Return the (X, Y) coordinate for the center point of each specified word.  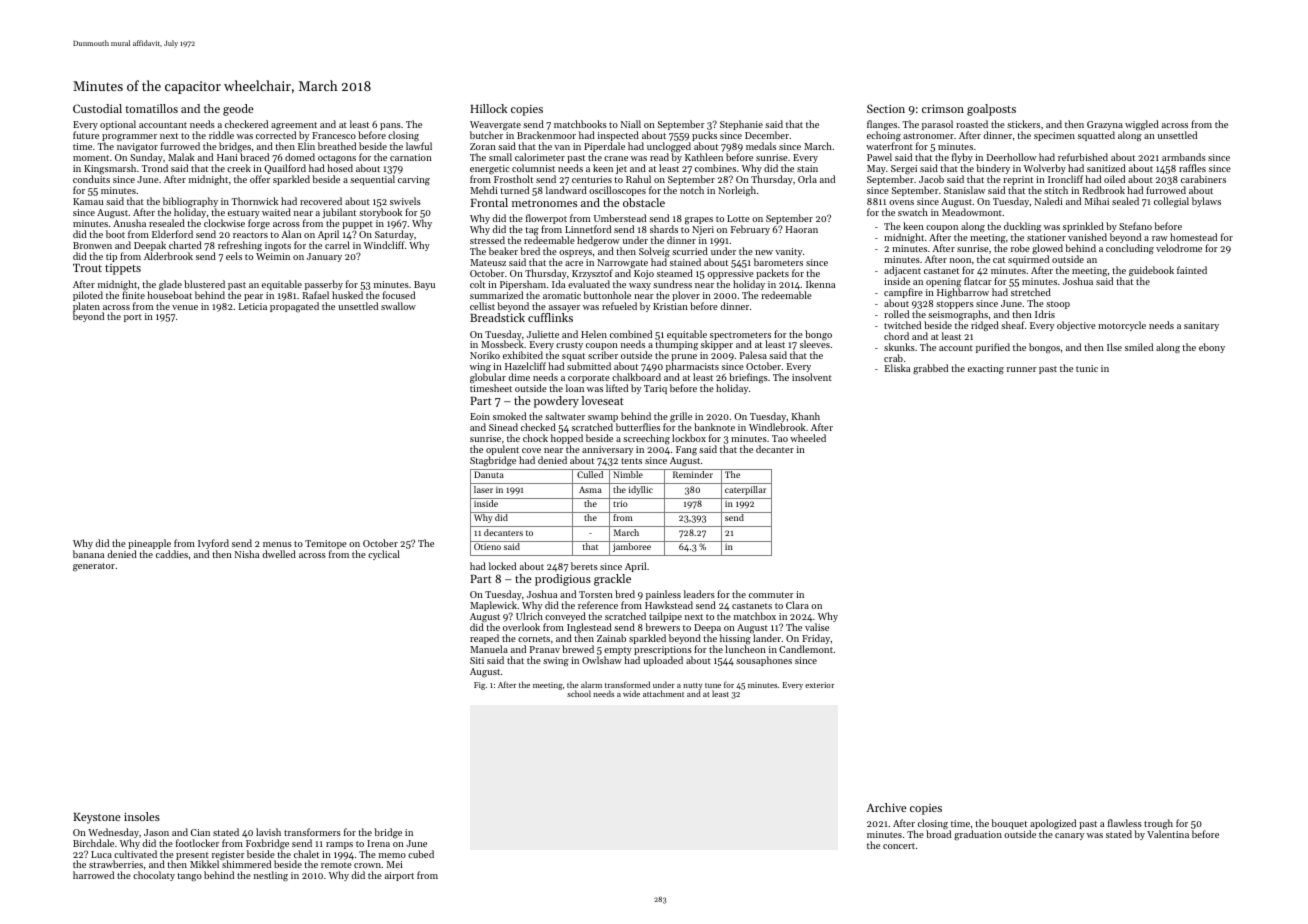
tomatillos (151, 108)
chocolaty (154, 876)
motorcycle (1122, 326)
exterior (819, 685)
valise (817, 627)
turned (515, 190)
